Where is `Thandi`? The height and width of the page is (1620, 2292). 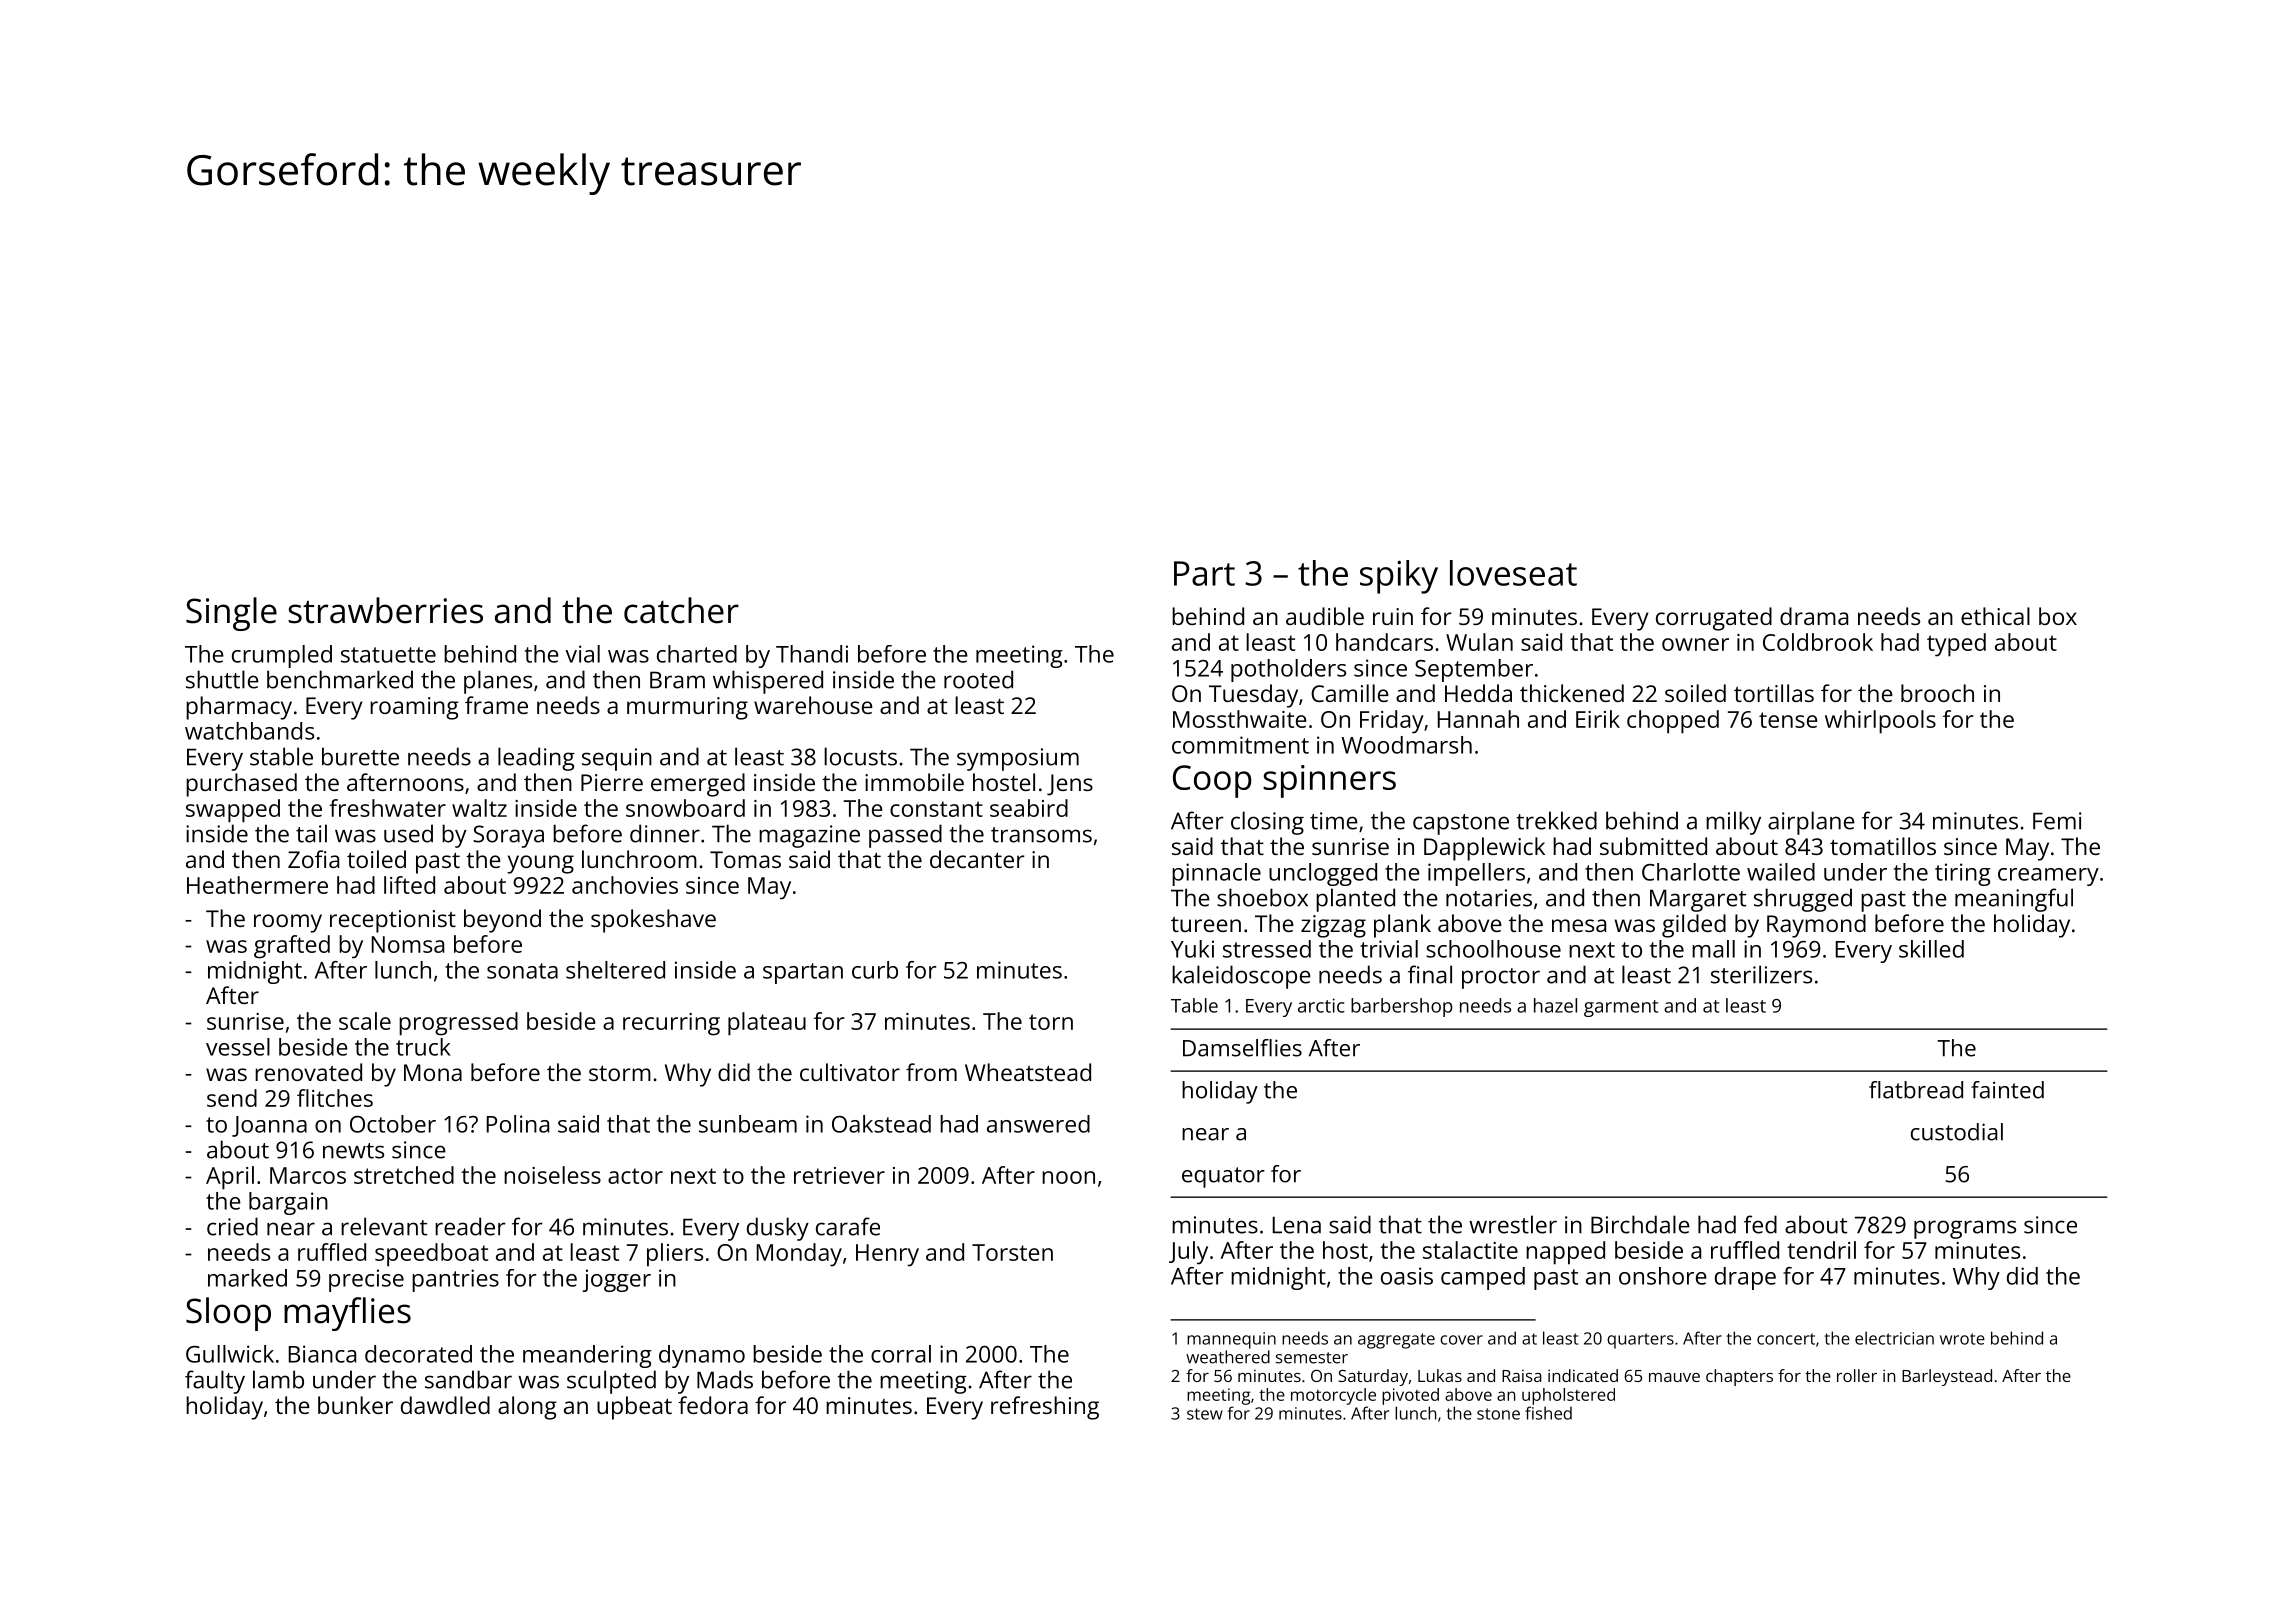 Thandi is located at coordinates (812, 654).
